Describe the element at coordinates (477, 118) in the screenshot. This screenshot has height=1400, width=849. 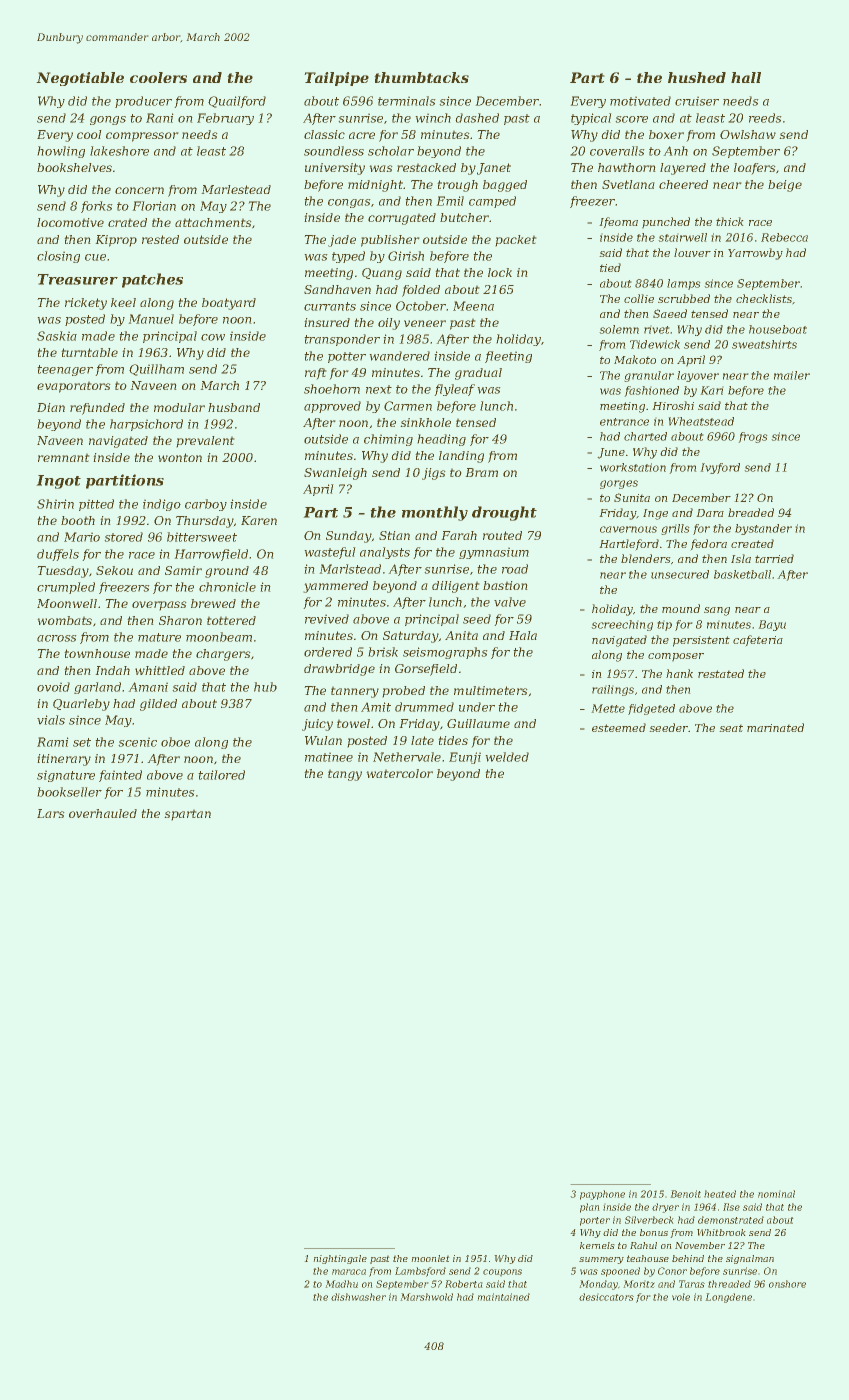
I see `dashed` at that location.
